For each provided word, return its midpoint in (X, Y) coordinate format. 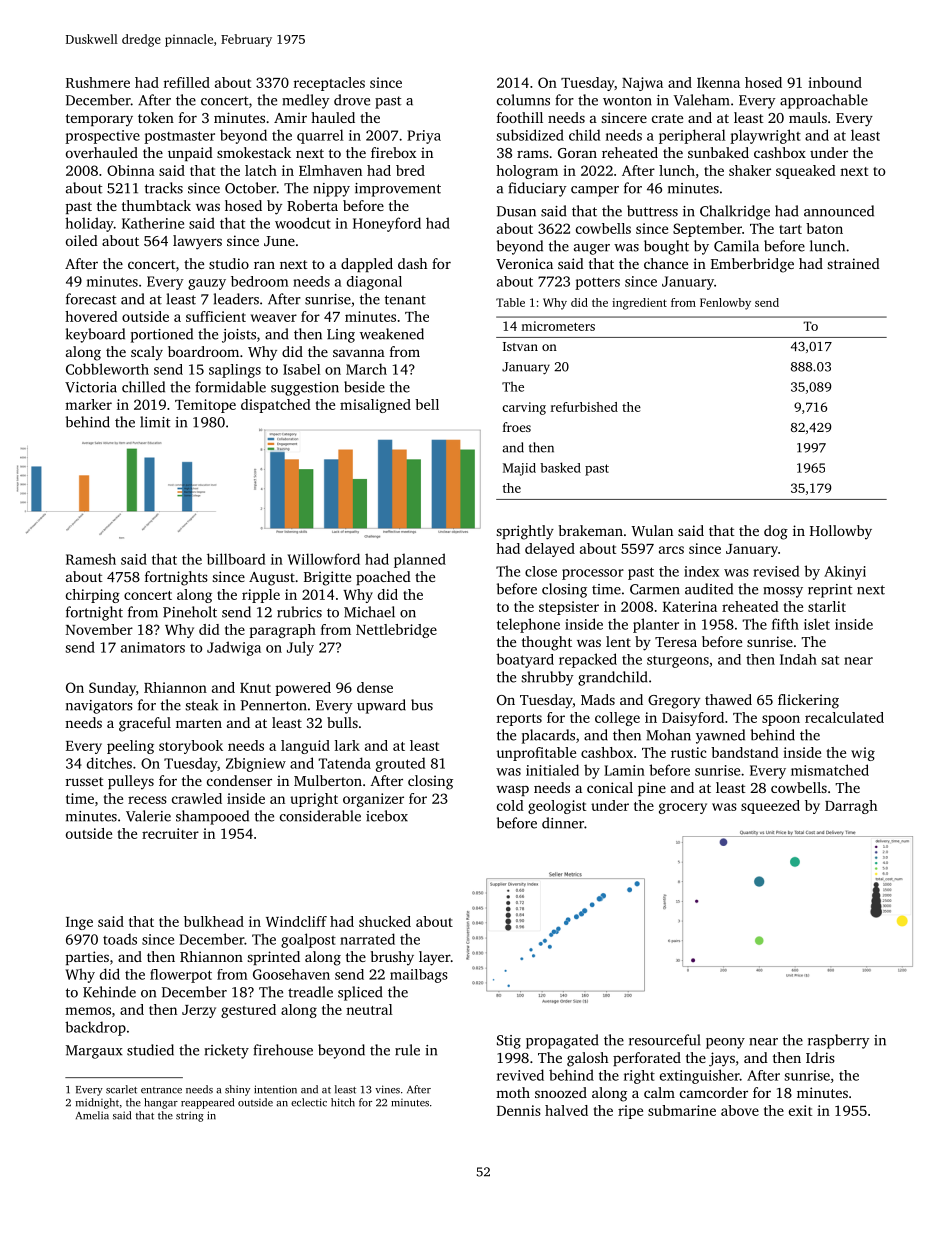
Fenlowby (725, 304)
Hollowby (841, 532)
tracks (164, 188)
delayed (550, 550)
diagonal (374, 283)
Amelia (92, 1115)
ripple (261, 596)
